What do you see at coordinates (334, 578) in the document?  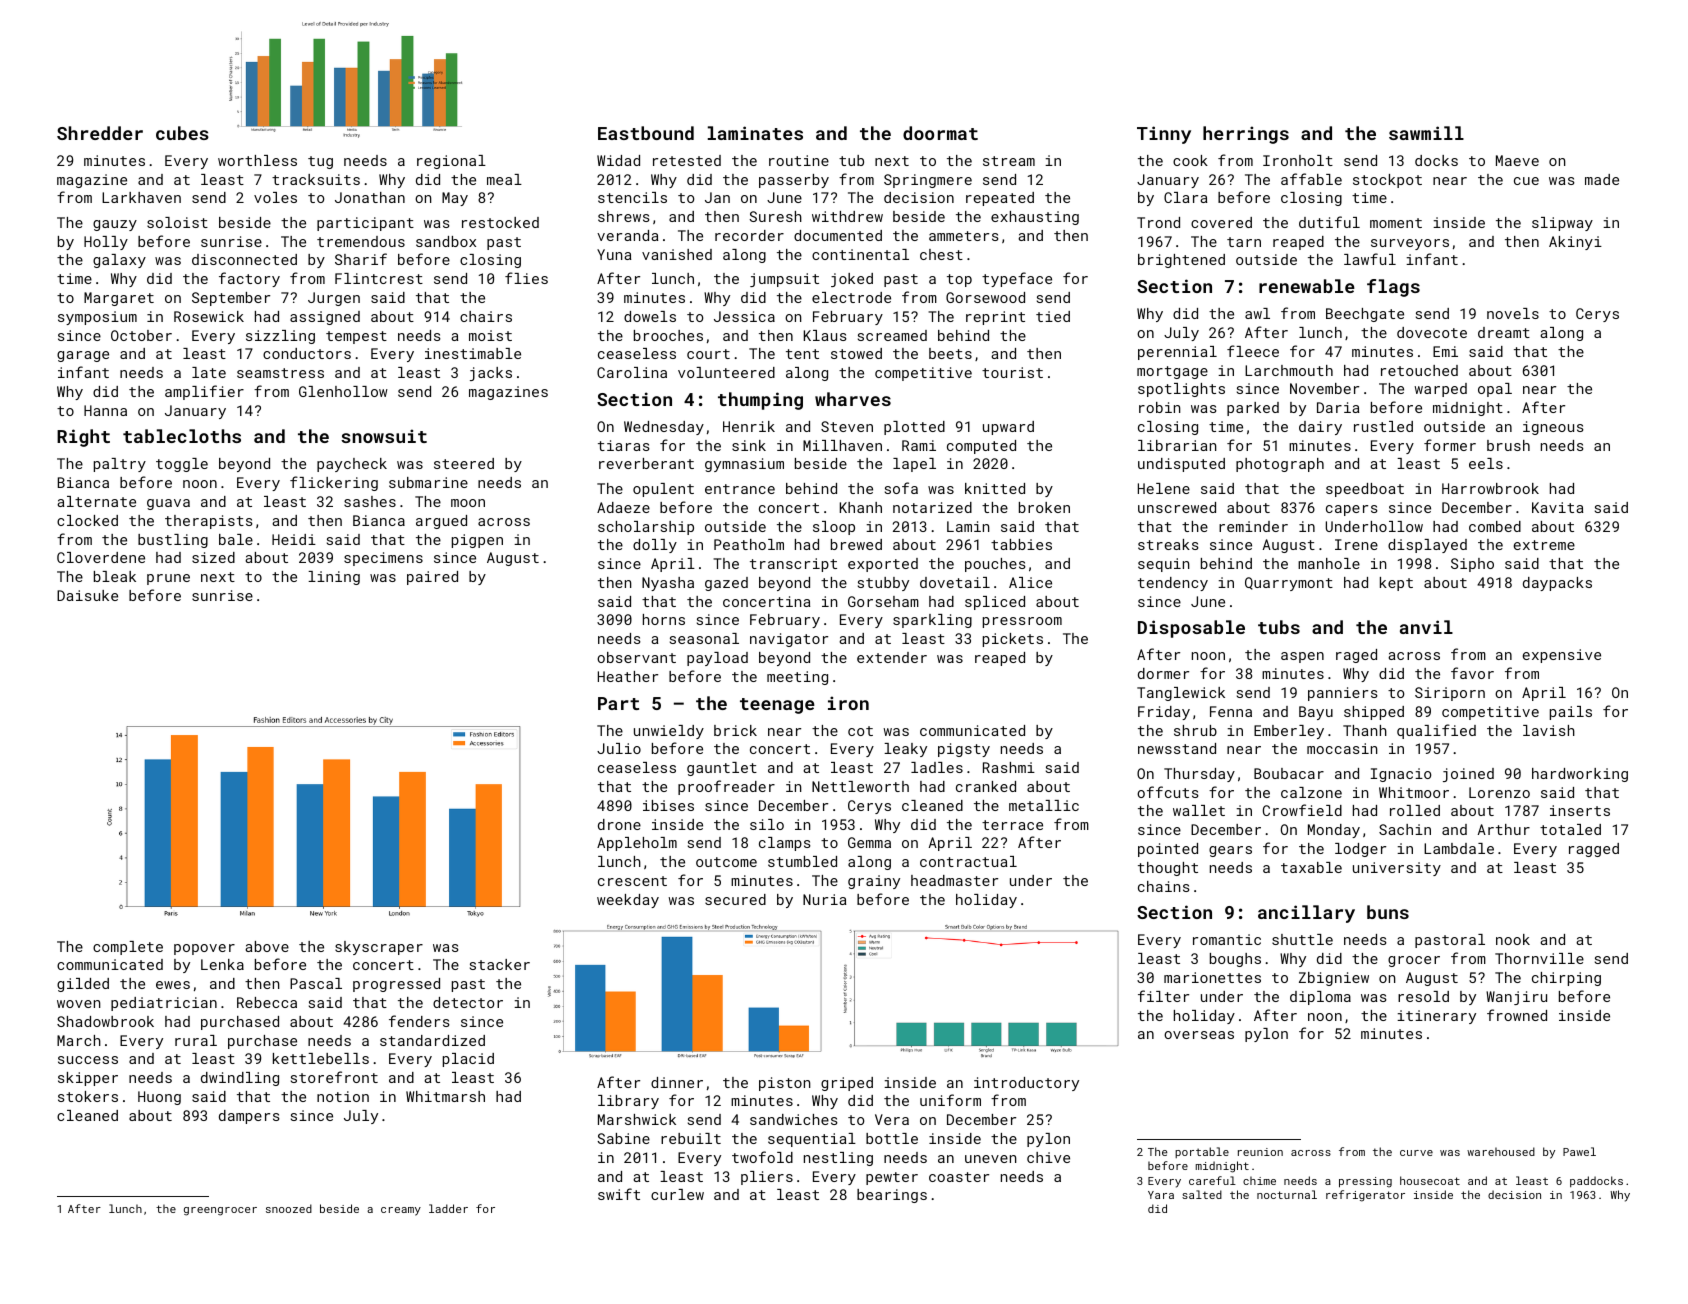 I see `lining` at bounding box center [334, 578].
